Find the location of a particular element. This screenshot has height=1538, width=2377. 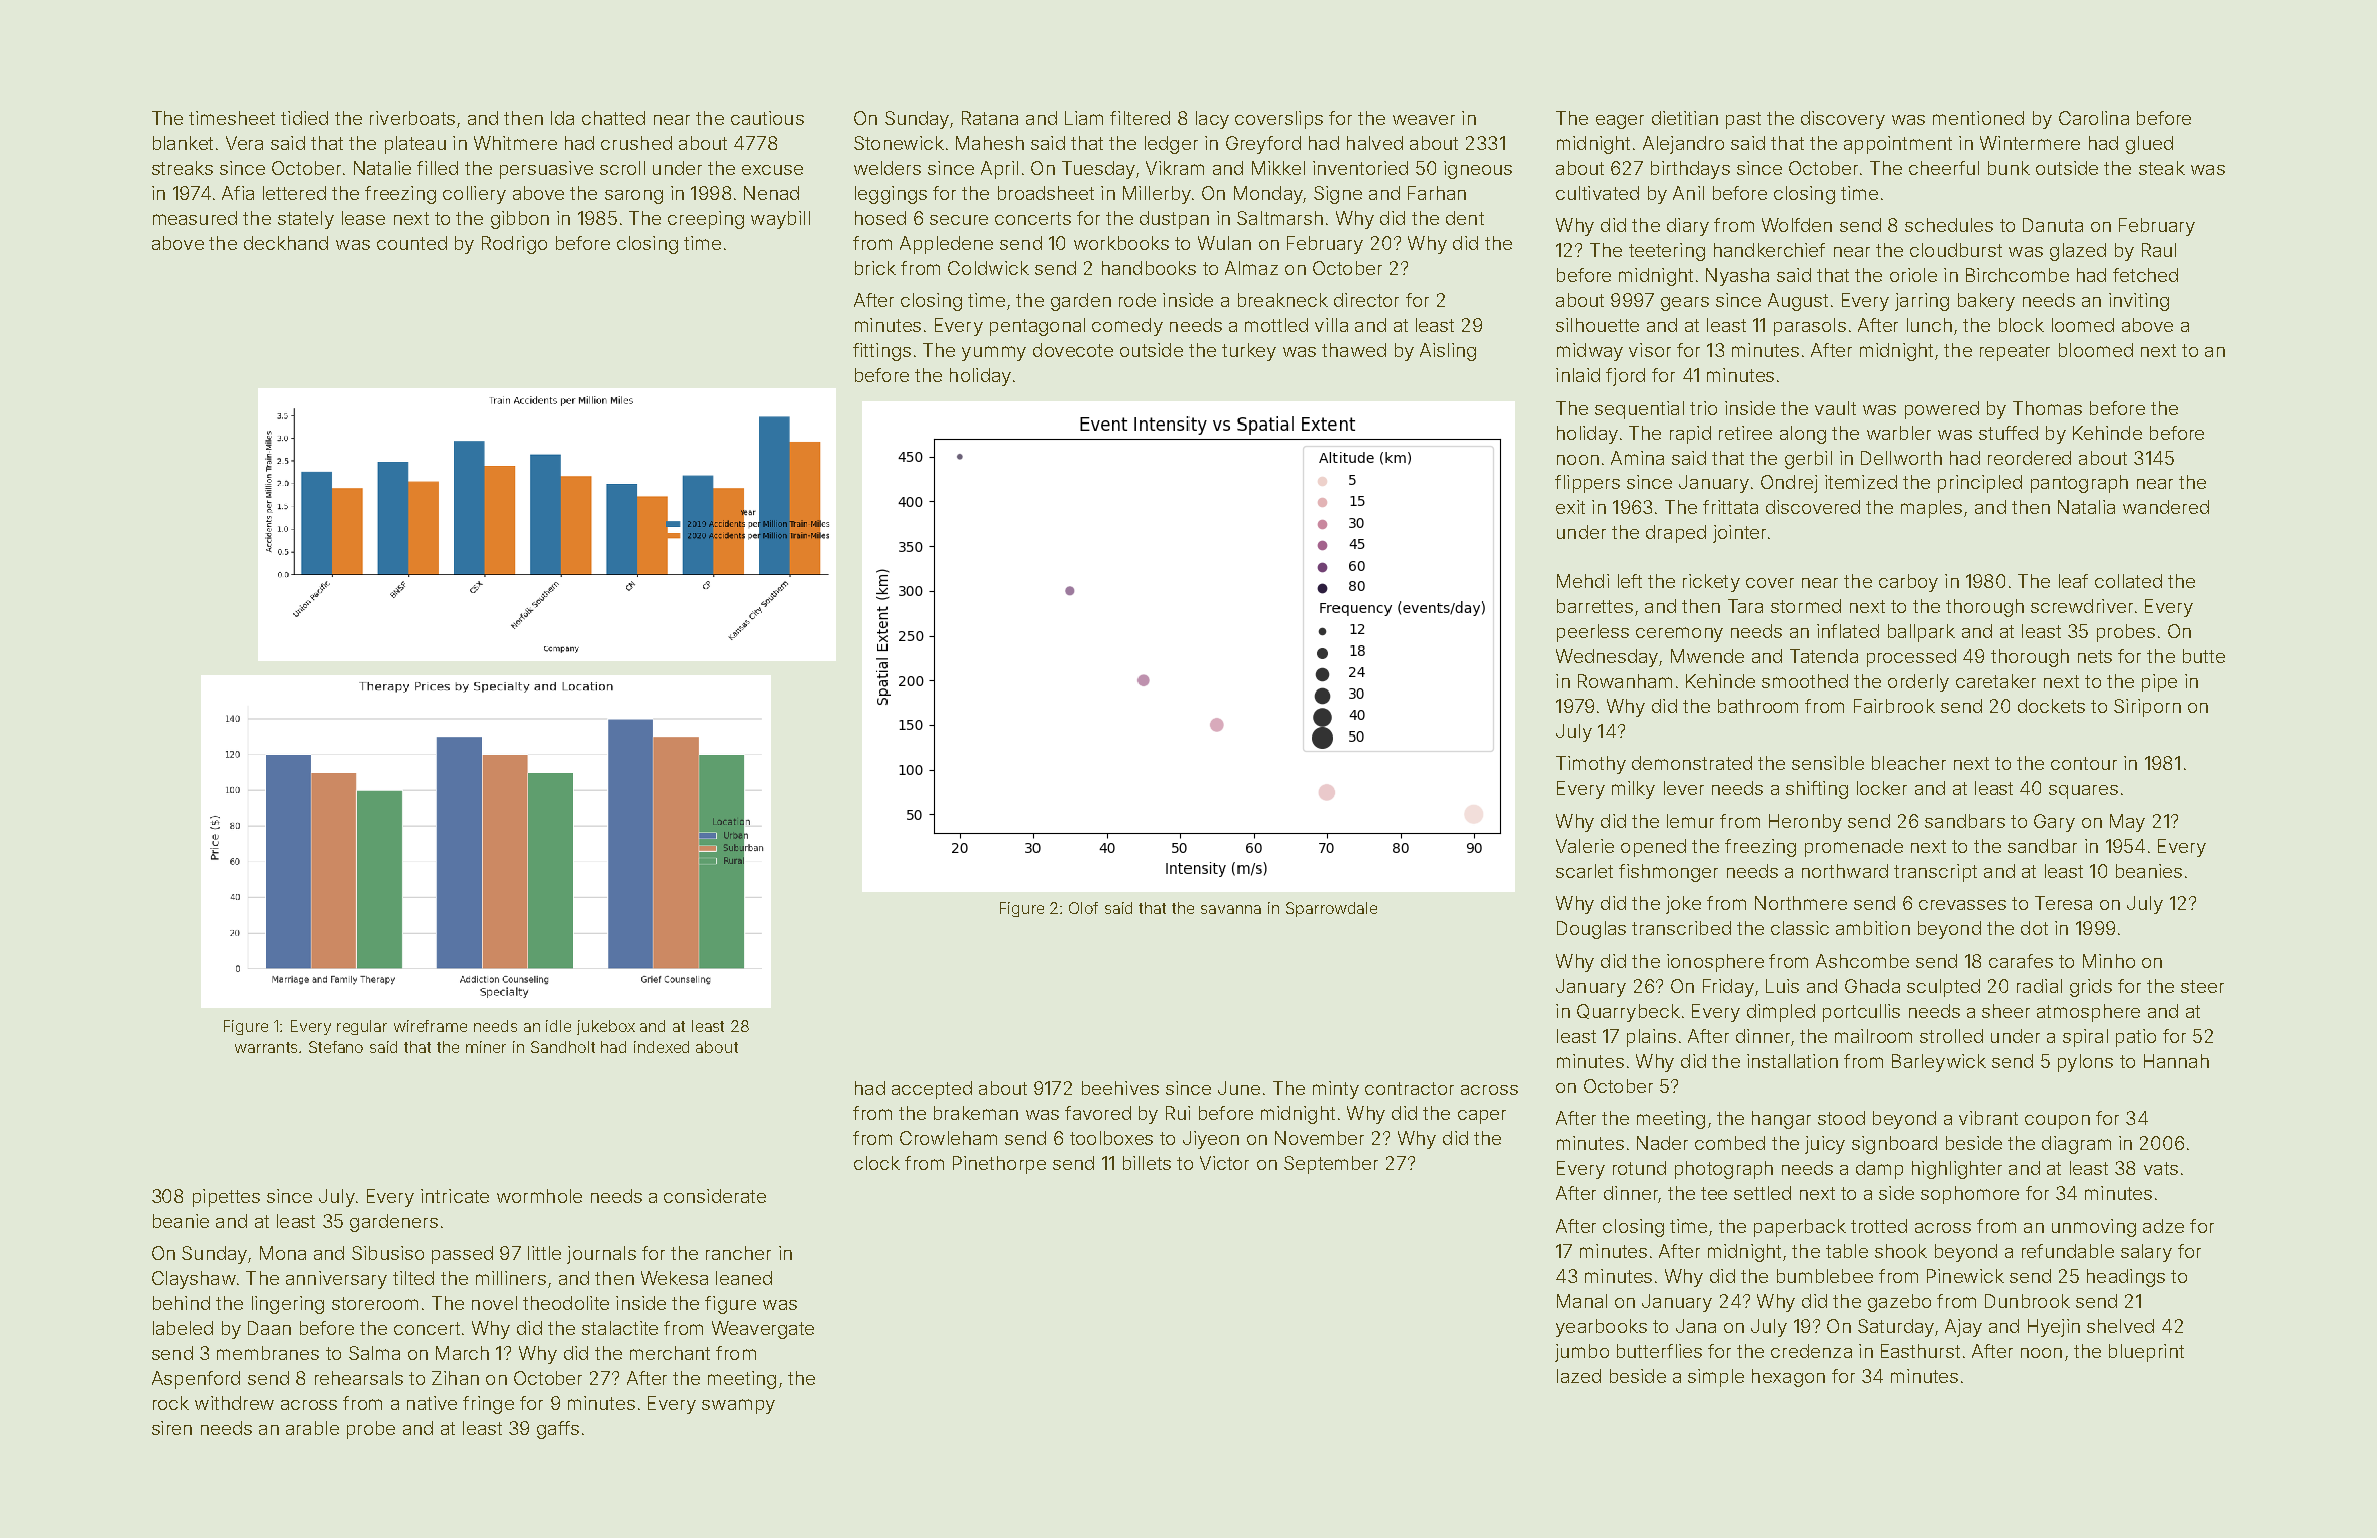

Manal is located at coordinates (1582, 1301).
